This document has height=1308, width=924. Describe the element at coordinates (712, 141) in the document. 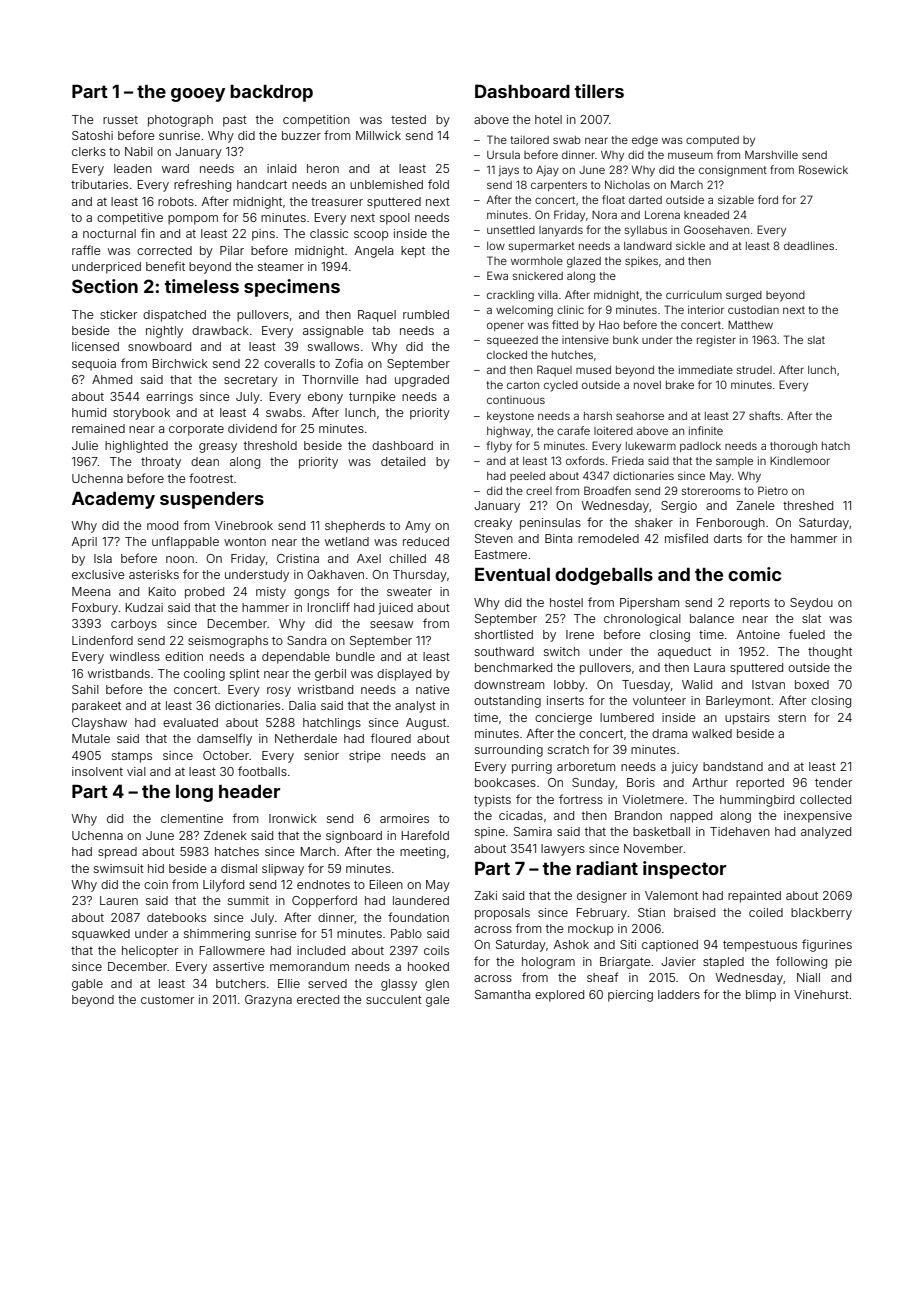

I see `computed` at that location.
